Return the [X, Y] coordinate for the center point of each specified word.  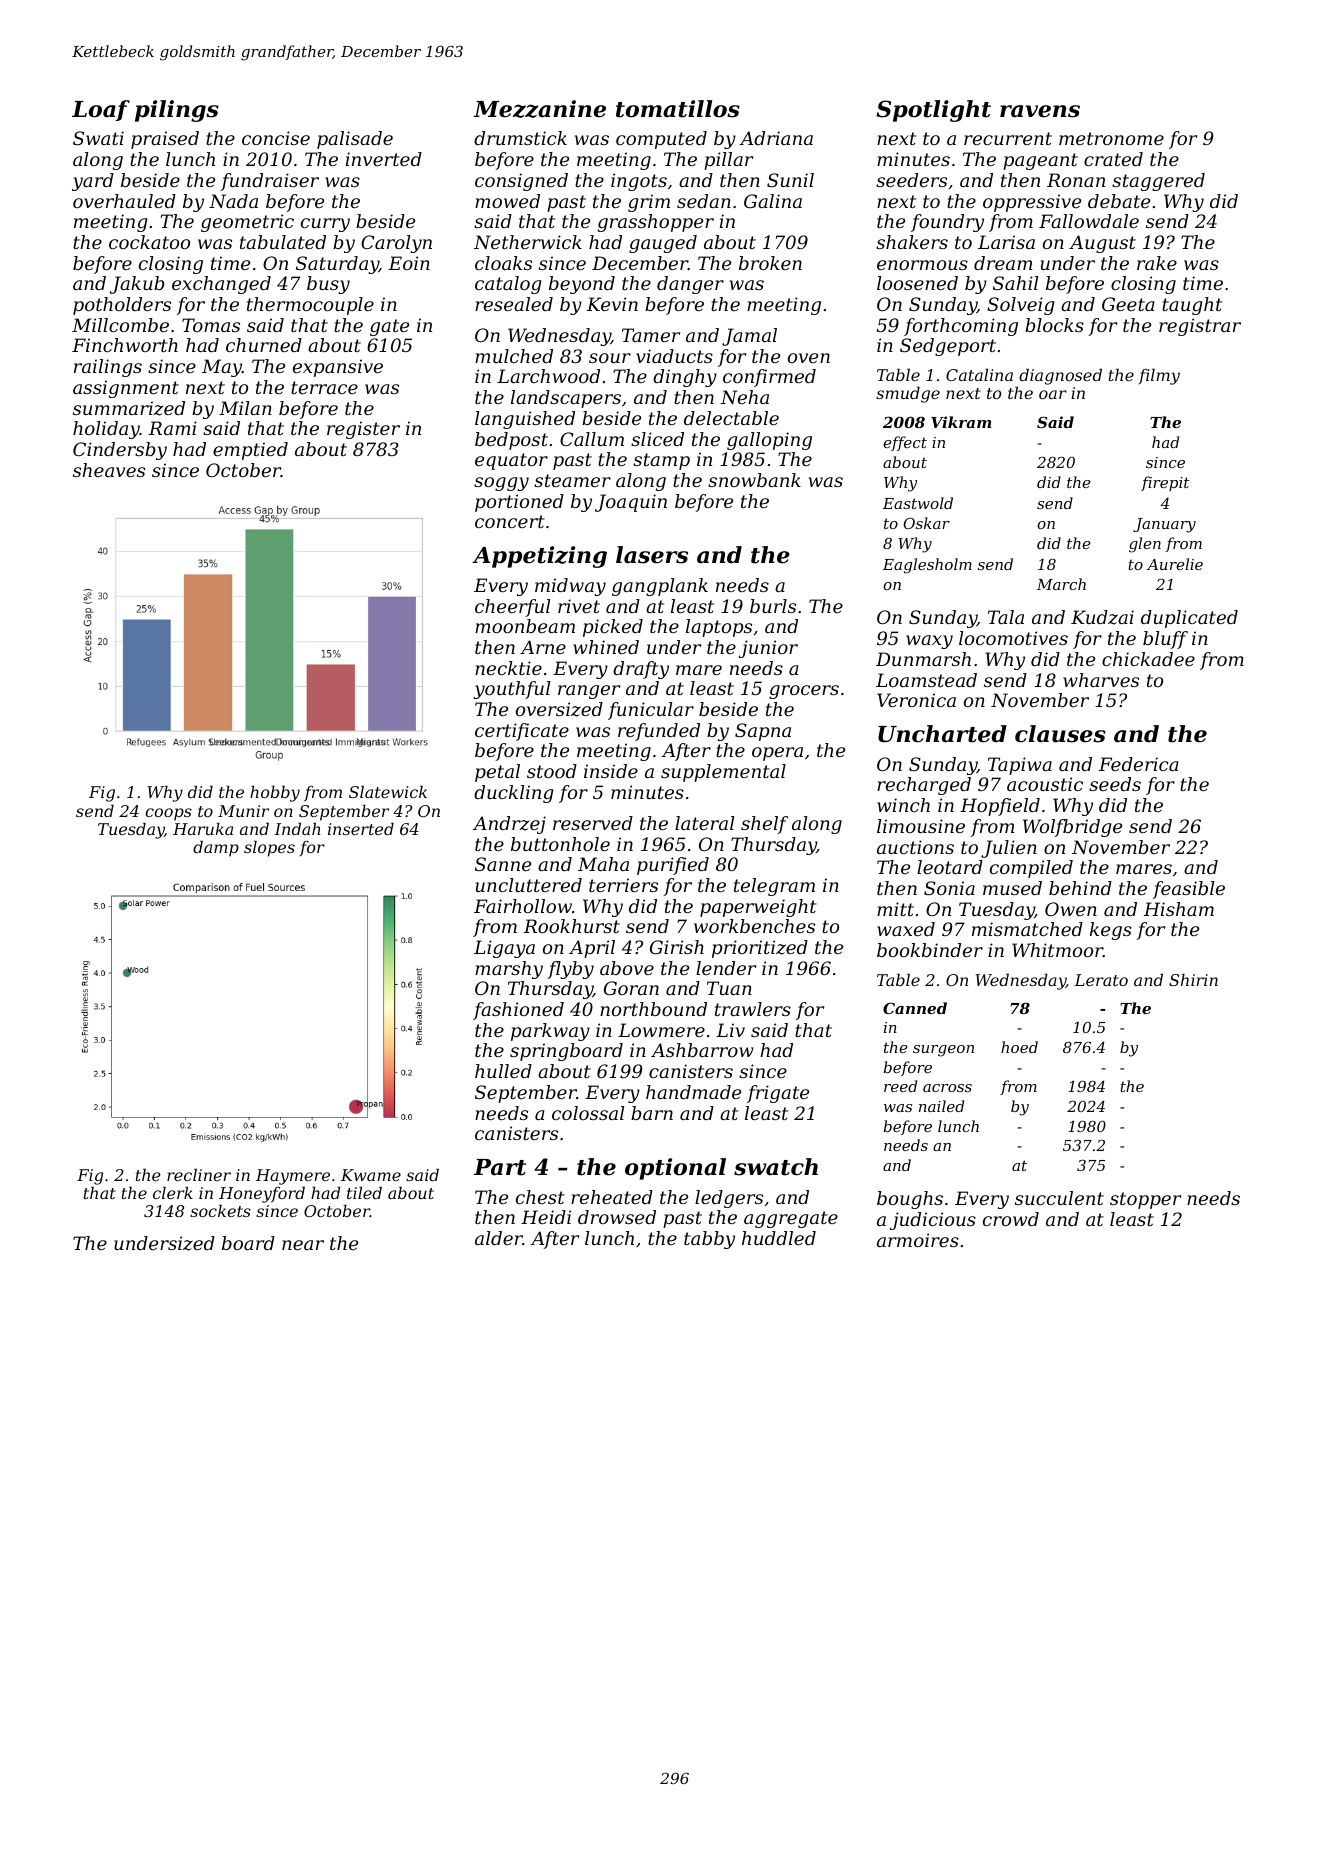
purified [673, 866]
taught [1192, 306]
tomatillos [678, 109]
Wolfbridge [1072, 828]
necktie [508, 668]
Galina [773, 201]
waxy [929, 642]
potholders [122, 306]
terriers [623, 885]
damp [216, 848]
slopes [269, 848]
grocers [804, 692]
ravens [1040, 111]
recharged [924, 786]
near [303, 1245]
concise [276, 138]
